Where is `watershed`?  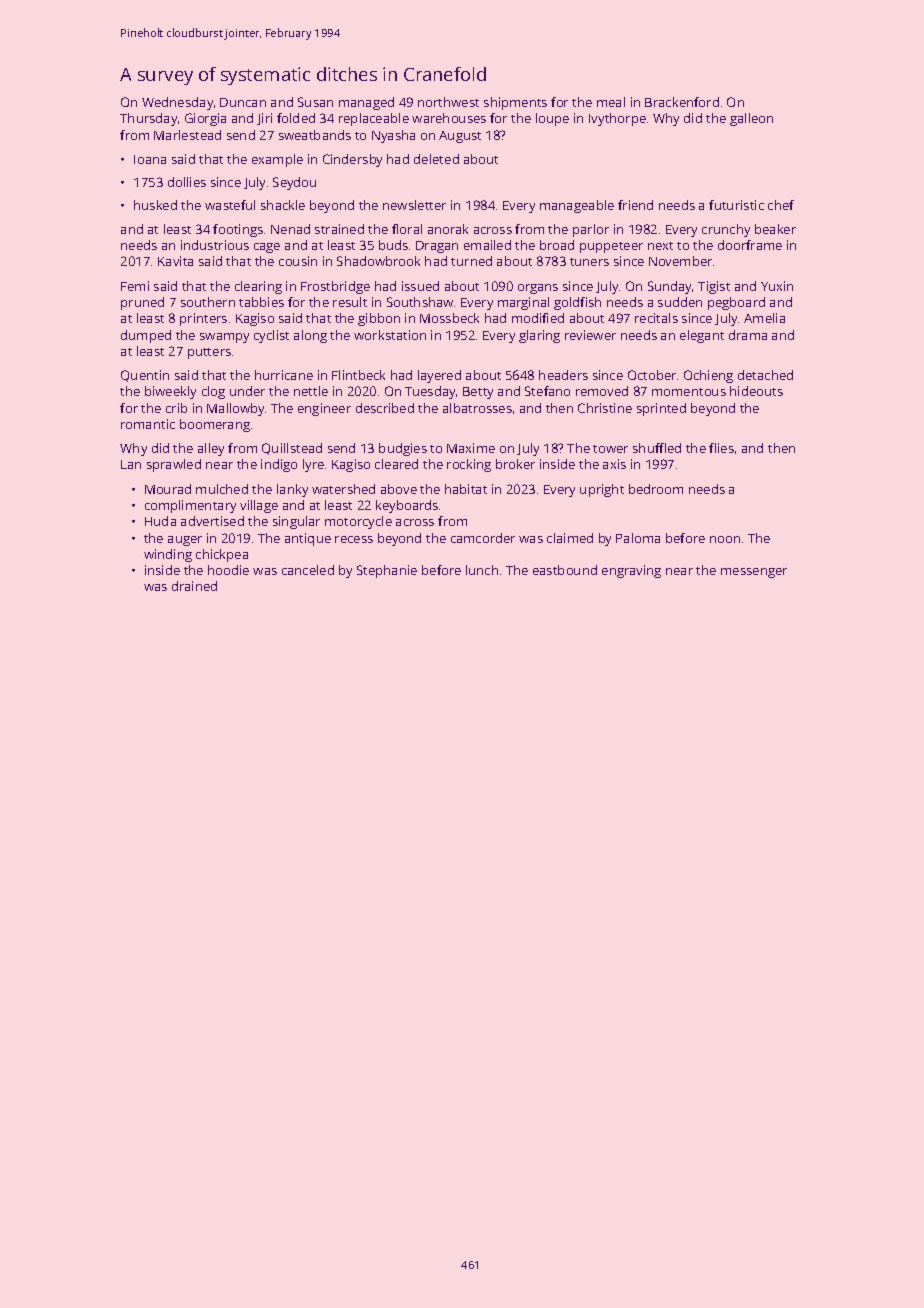 watershed is located at coordinates (343, 489).
